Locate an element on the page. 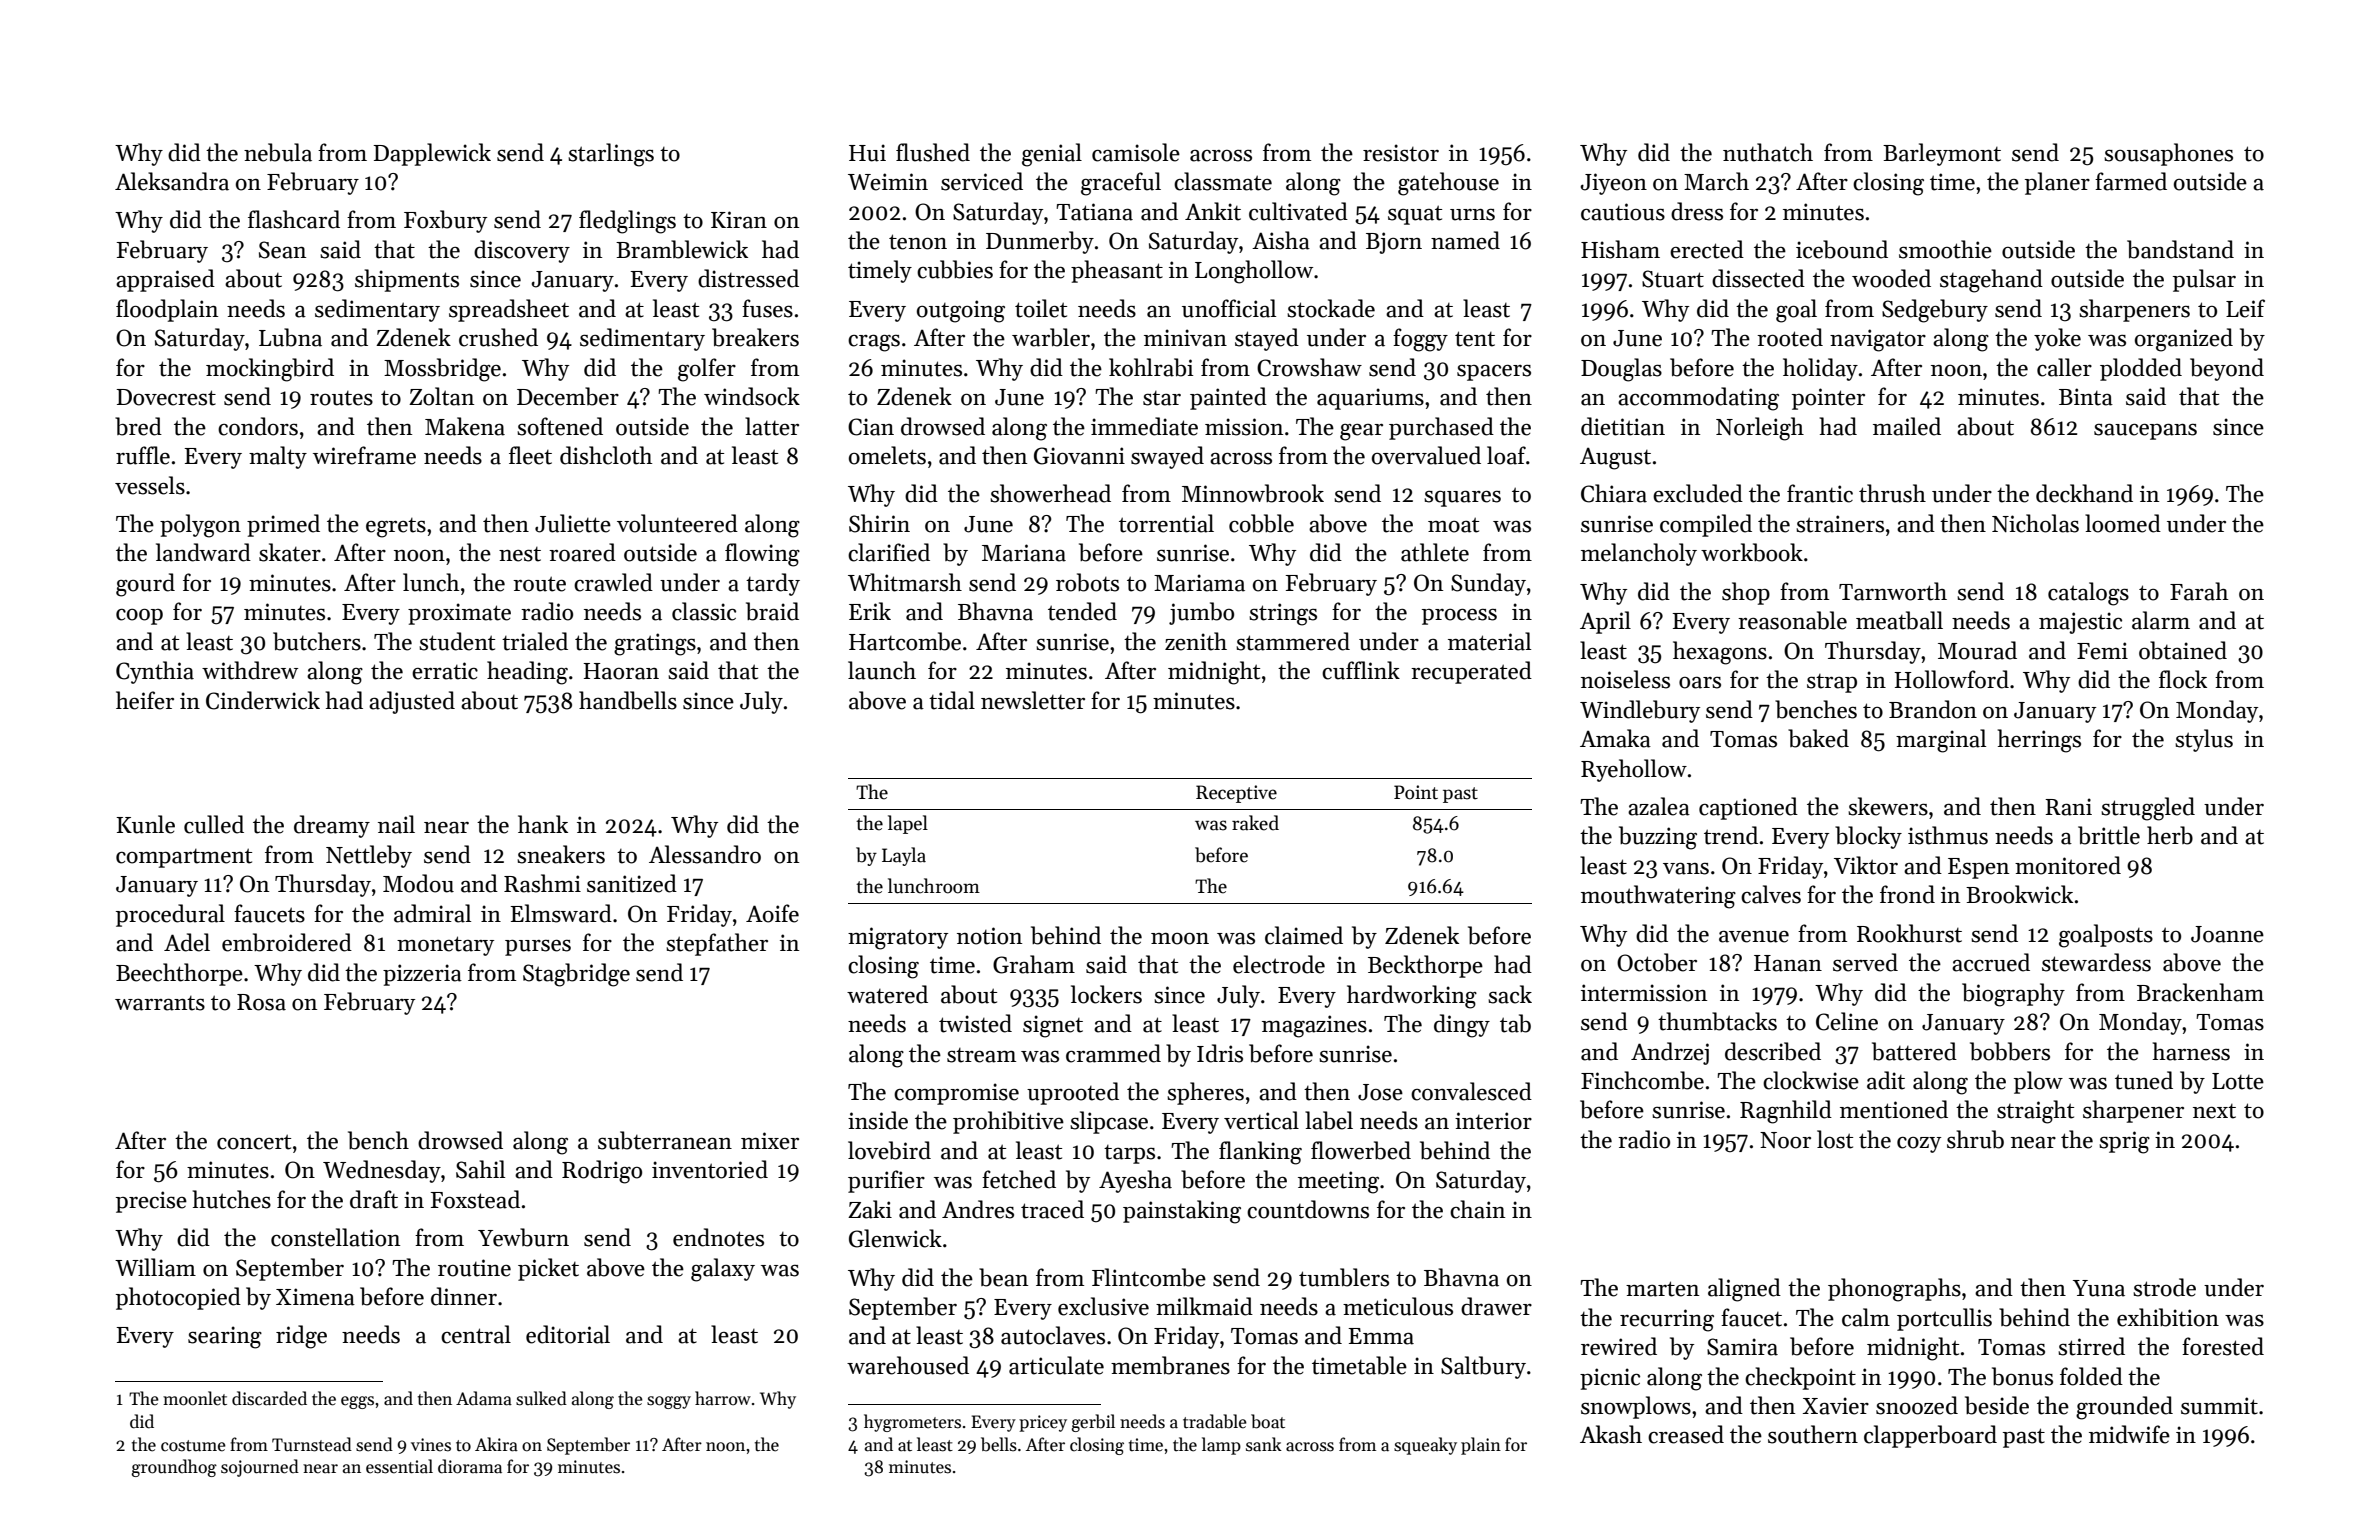  raked is located at coordinates (1255, 823).
